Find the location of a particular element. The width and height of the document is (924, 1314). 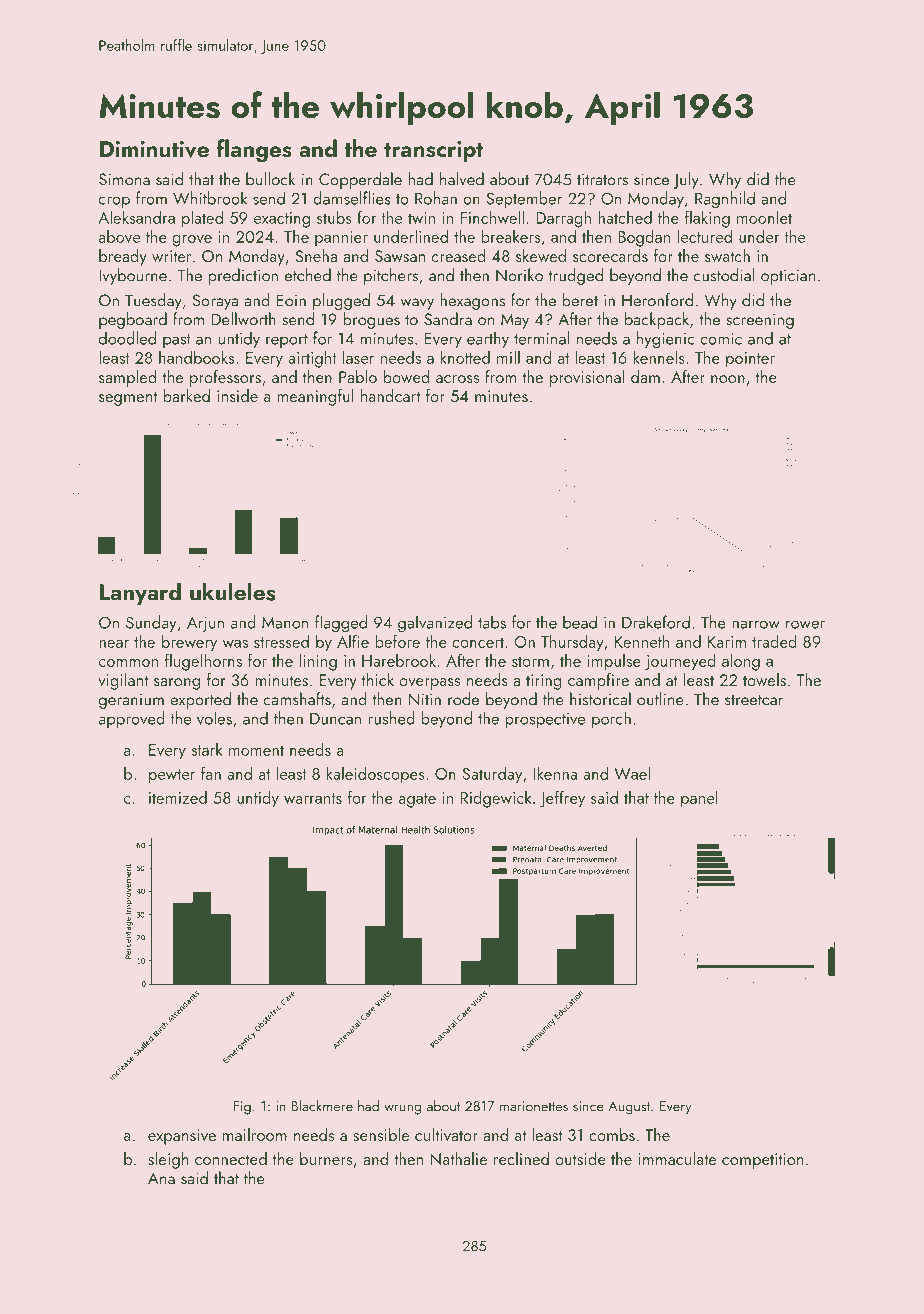

Nathalie is located at coordinates (458, 1158).
